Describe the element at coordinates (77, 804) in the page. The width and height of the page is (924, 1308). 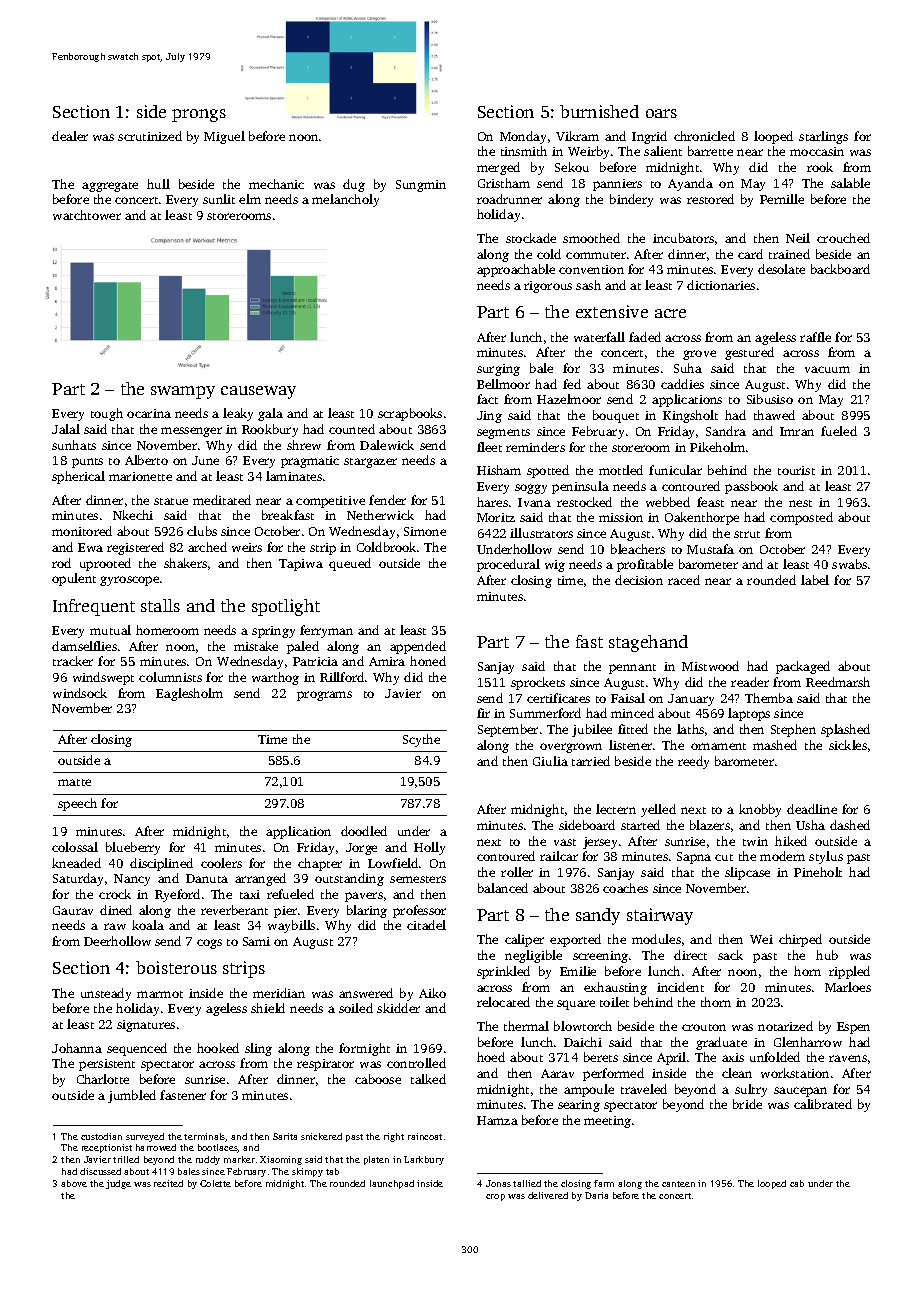
I see `speech` at that location.
